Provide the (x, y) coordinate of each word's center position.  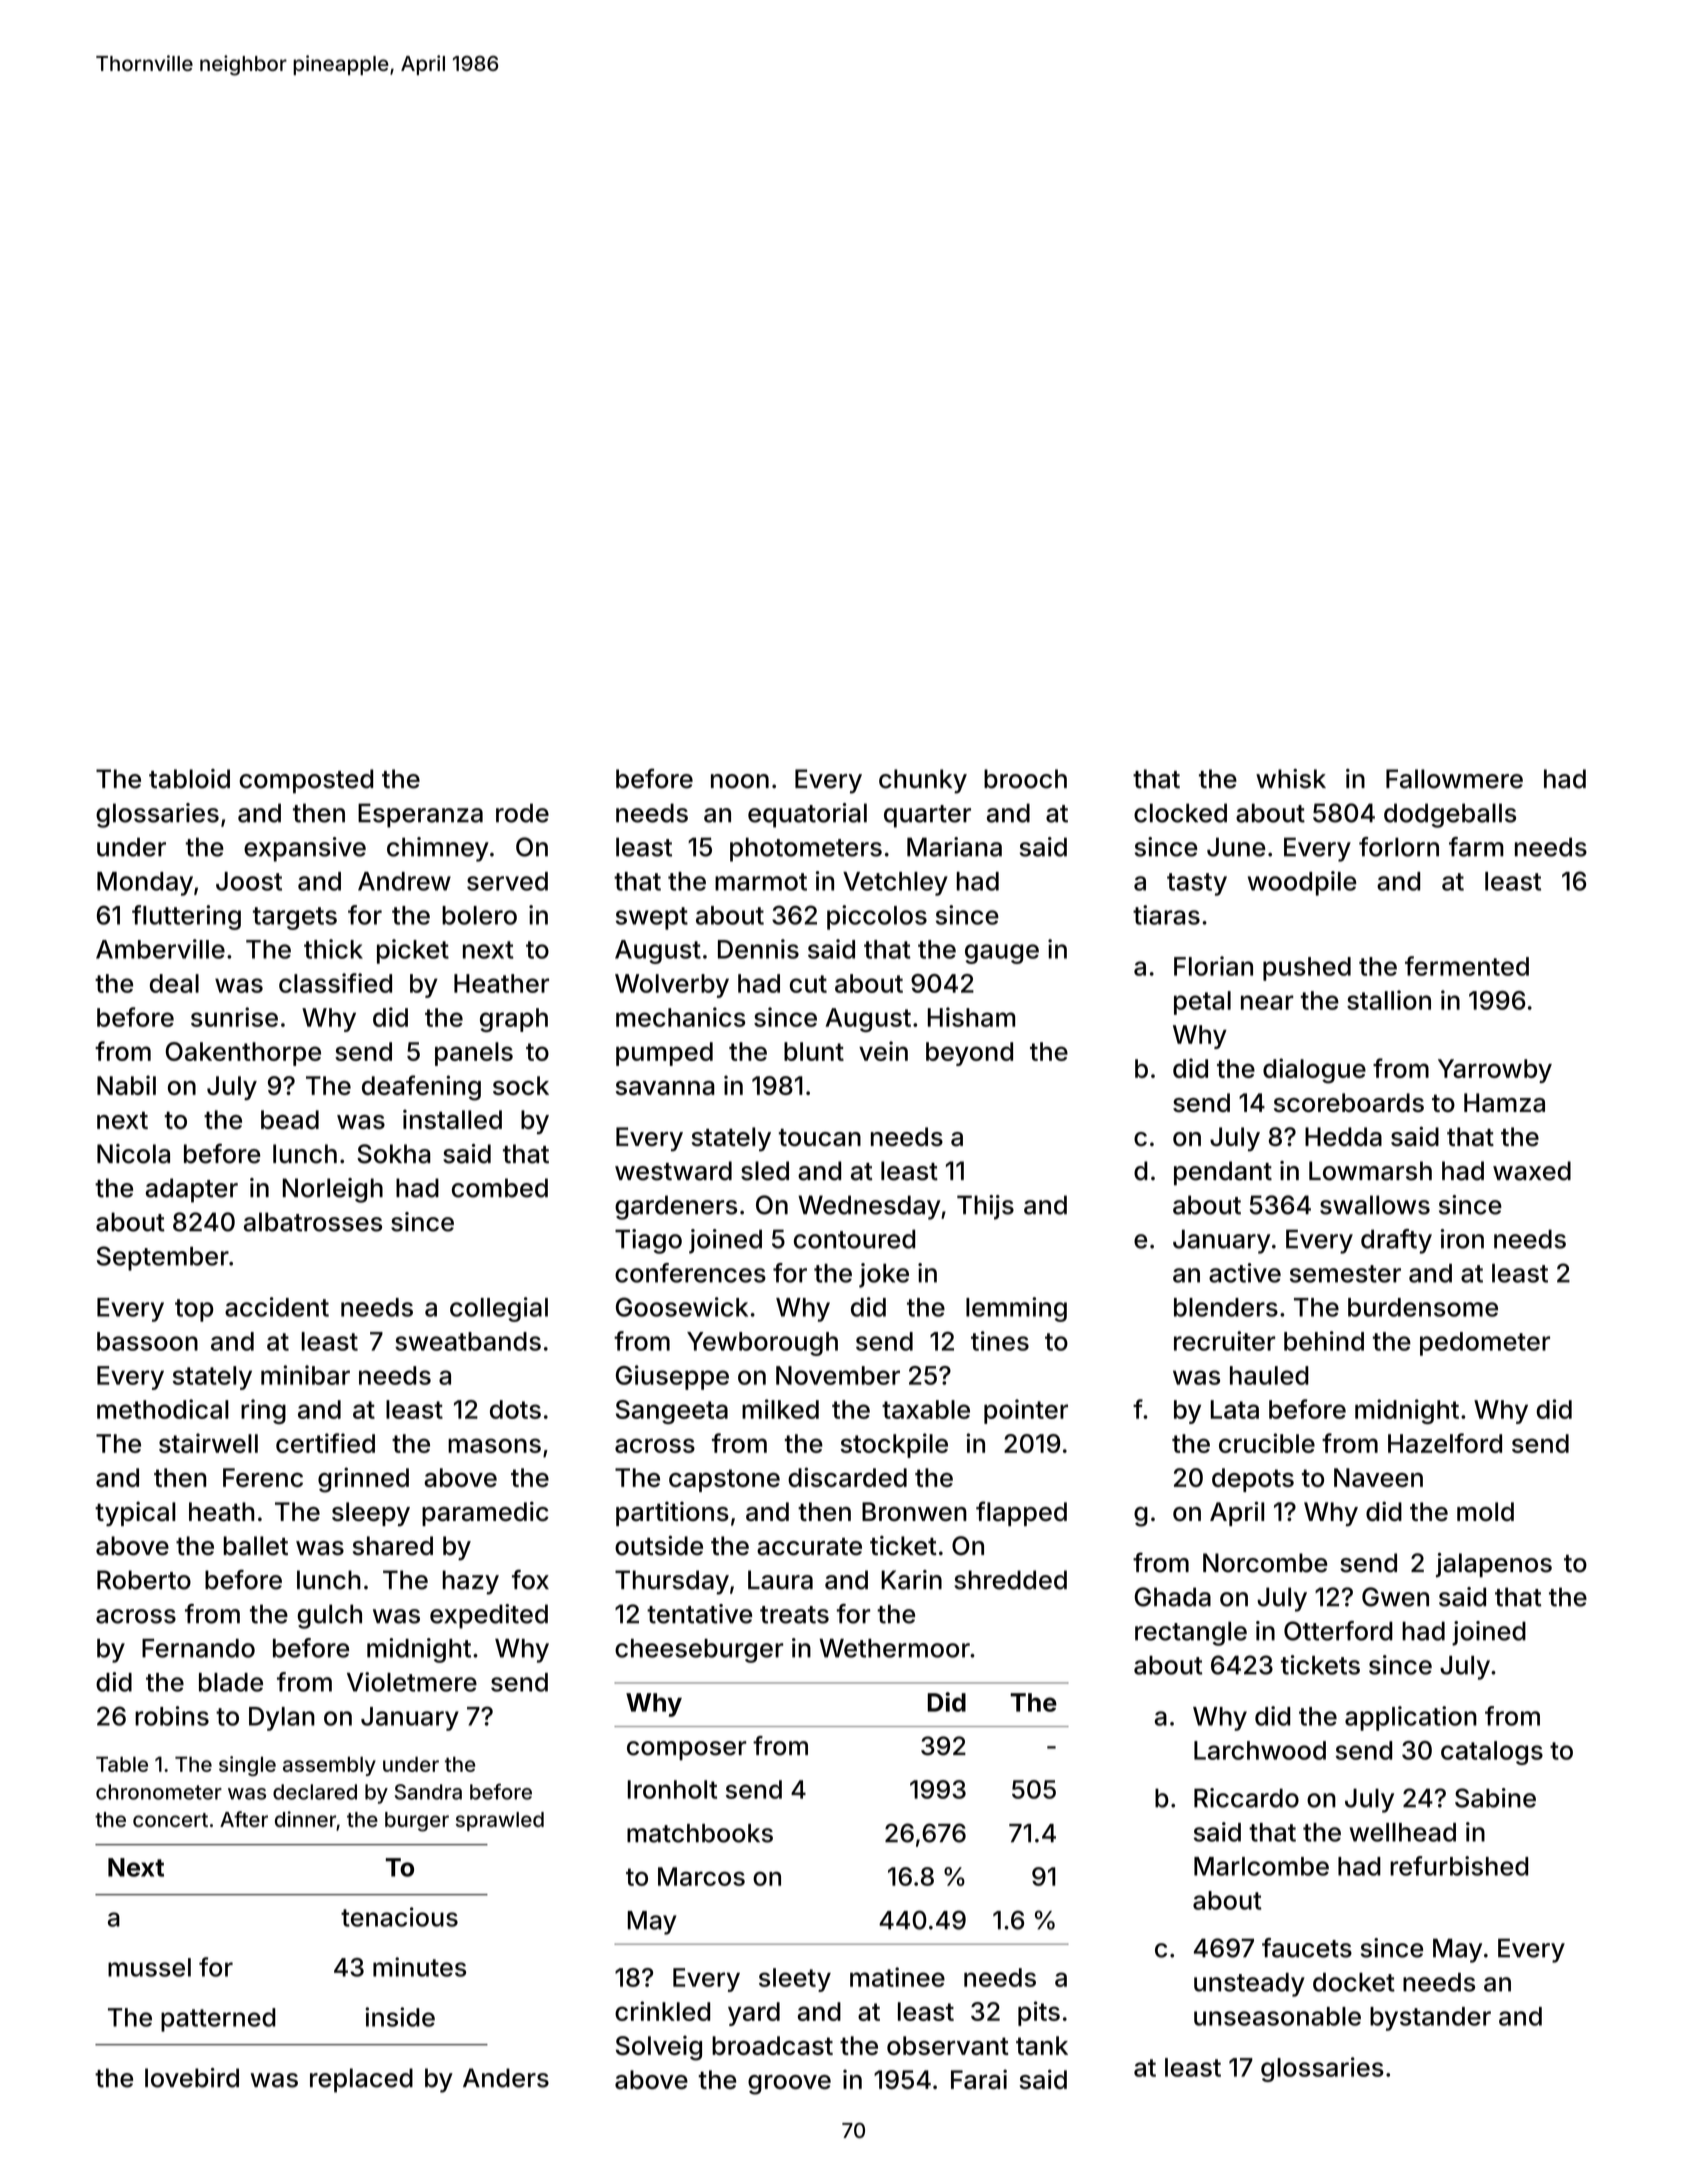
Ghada (1173, 1597)
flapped (1021, 1513)
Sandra (428, 1792)
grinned (363, 1480)
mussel (149, 1967)
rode (522, 813)
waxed (1532, 1171)
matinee (897, 1977)
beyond (969, 1054)
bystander (1430, 2019)
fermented (1467, 966)
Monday (145, 884)
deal (174, 983)
